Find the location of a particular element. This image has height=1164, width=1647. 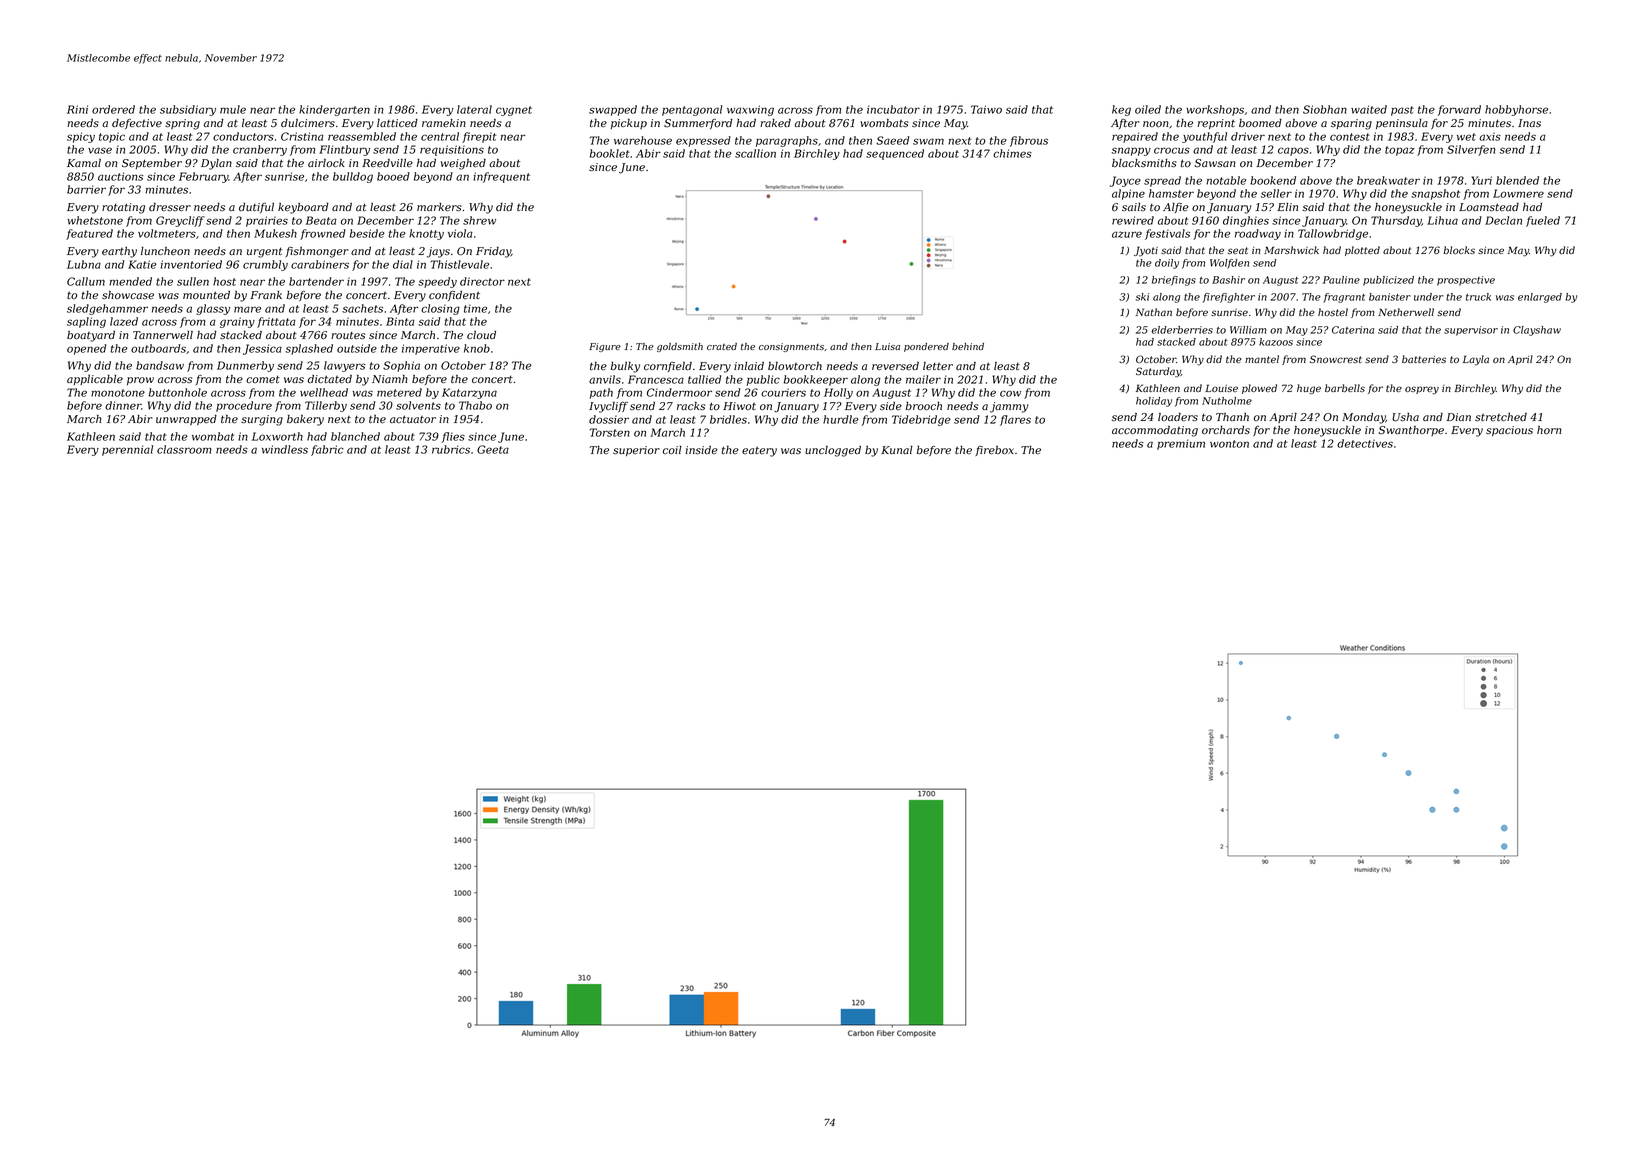

lateral is located at coordinates (474, 109).
